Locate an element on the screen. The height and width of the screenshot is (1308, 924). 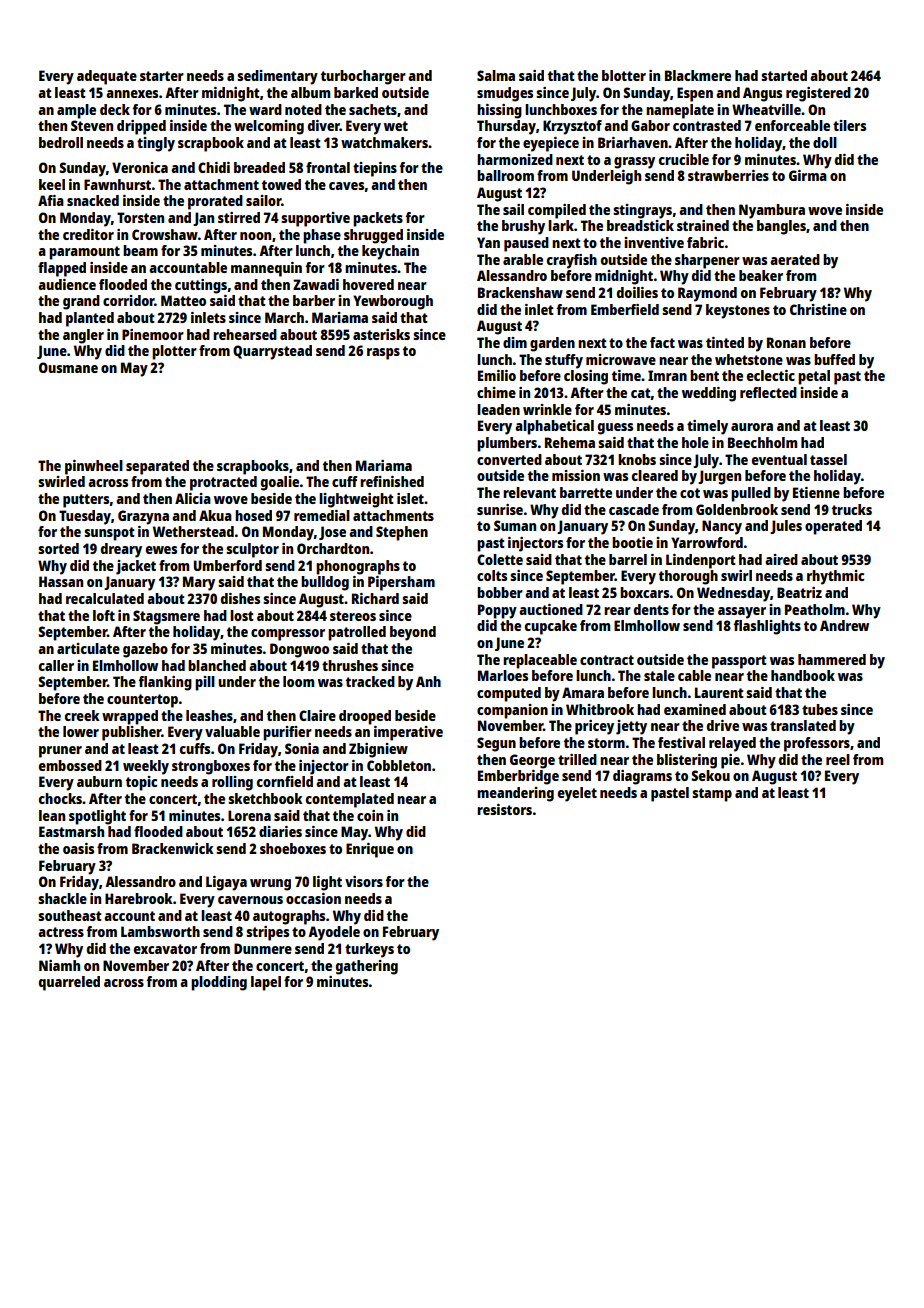
starter is located at coordinates (162, 76).
